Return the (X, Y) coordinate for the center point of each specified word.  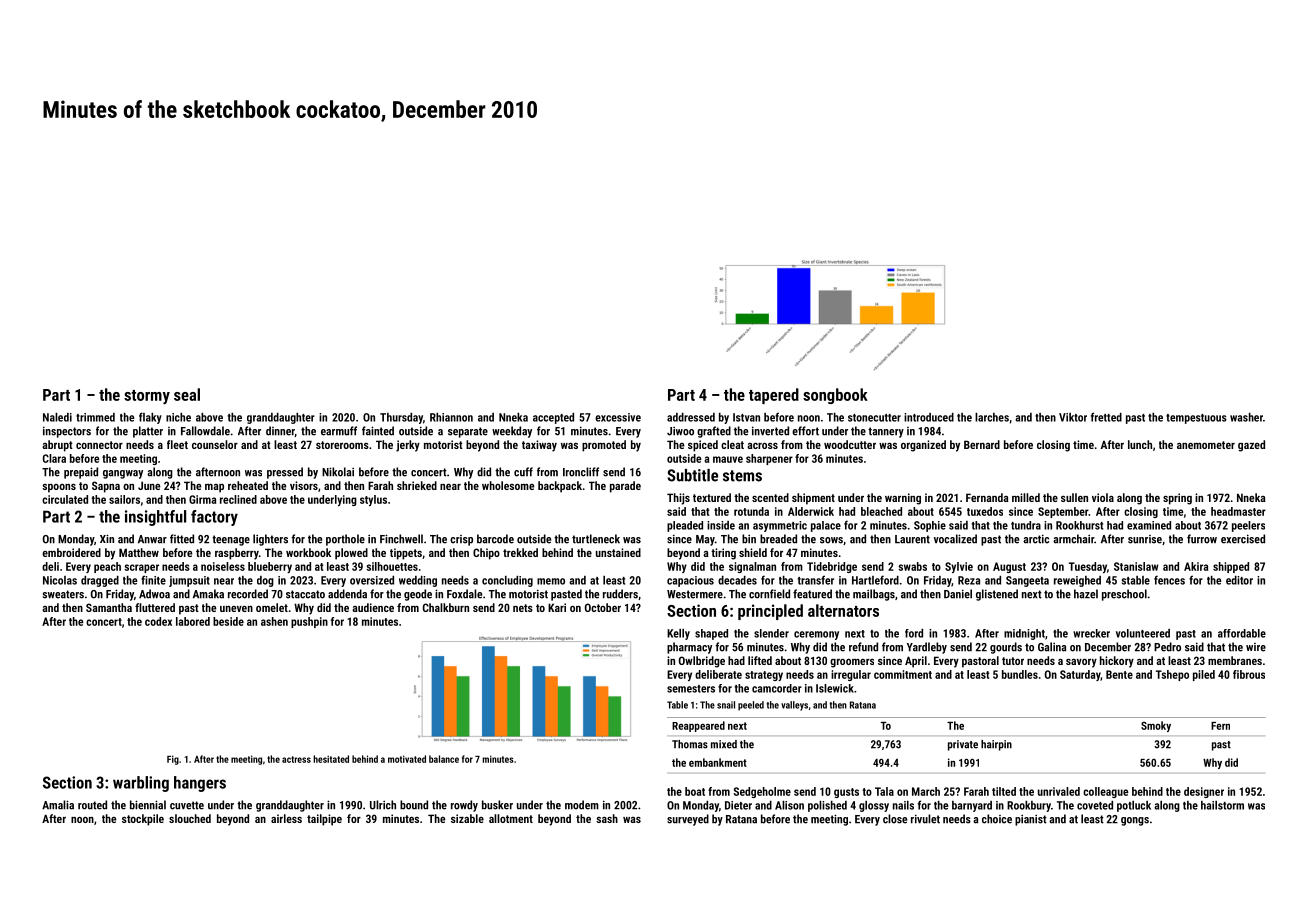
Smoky (1156, 726)
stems (742, 476)
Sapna (106, 487)
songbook (835, 396)
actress (296, 759)
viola (1103, 497)
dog (265, 581)
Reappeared (698, 726)
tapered (774, 396)
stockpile (143, 820)
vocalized (955, 539)
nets (523, 608)
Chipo (486, 554)
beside (228, 621)
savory (1081, 663)
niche (178, 417)
